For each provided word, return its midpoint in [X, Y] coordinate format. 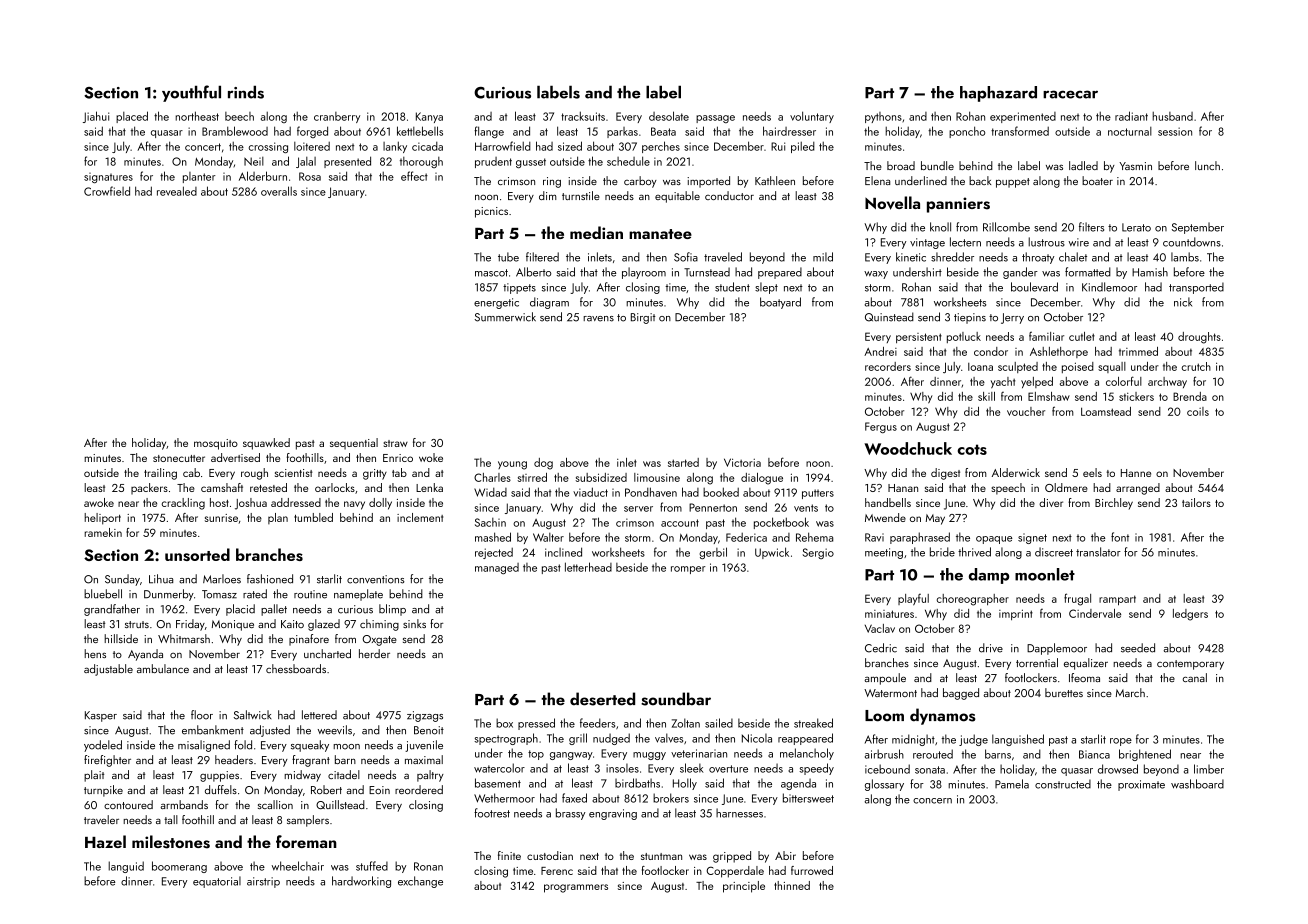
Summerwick [505, 317]
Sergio [818, 553]
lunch [1207, 165]
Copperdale [735, 872]
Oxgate [379, 640]
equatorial [217, 882]
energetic [496, 303]
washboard [1197, 784]
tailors [1196, 502]
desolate [669, 116]
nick [1183, 302]
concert [203, 147]
